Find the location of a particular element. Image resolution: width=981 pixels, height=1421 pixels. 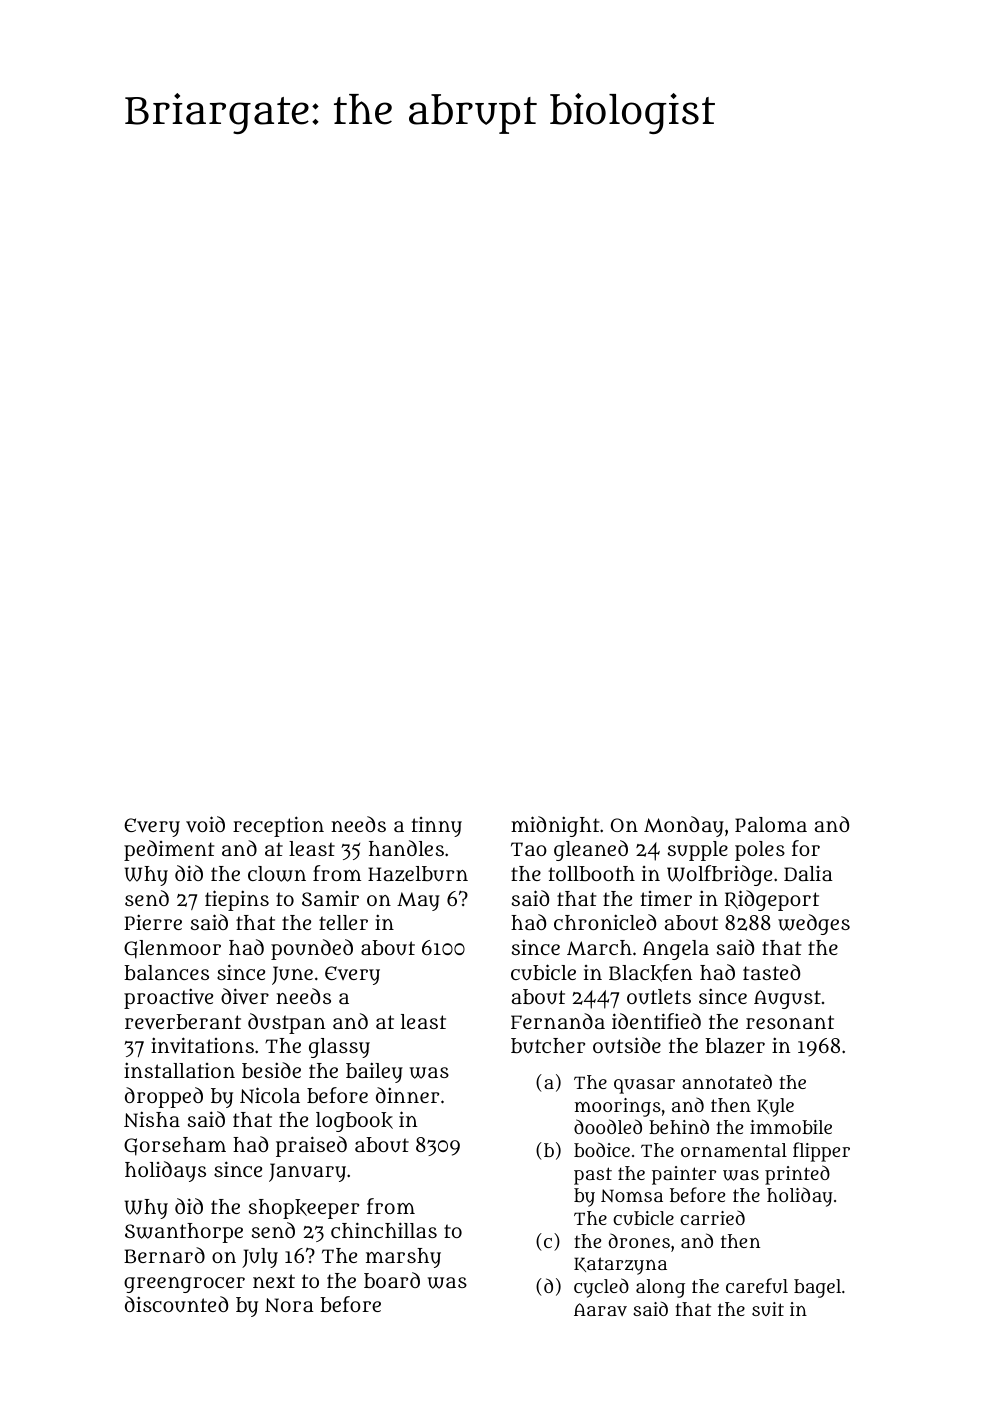

tinny is located at coordinates (437, 827).
